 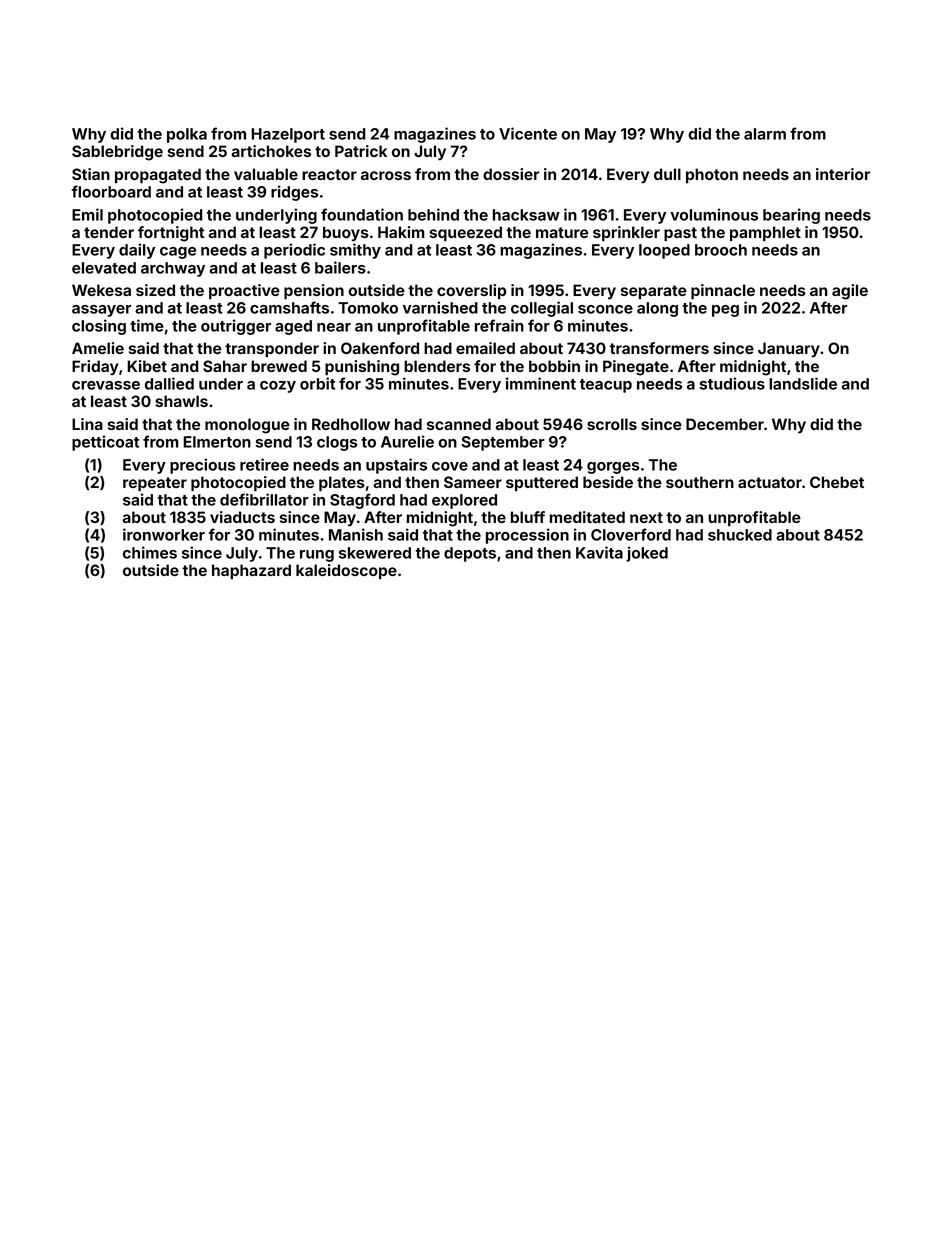 I want to click on tender, so click(x=109, y=232).
